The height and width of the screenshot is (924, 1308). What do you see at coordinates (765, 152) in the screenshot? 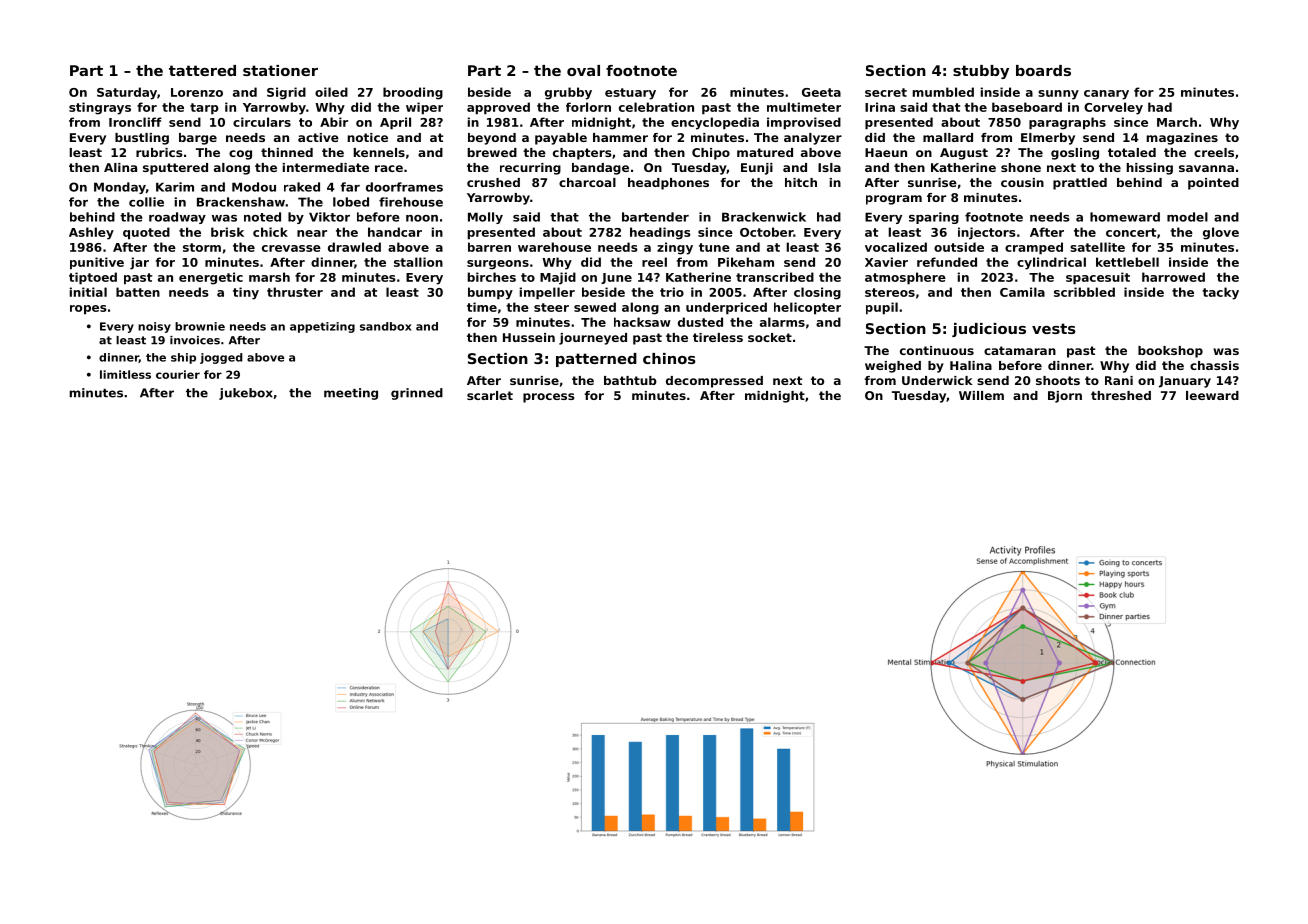
I see `matured` at bounding box center [765, 152].
